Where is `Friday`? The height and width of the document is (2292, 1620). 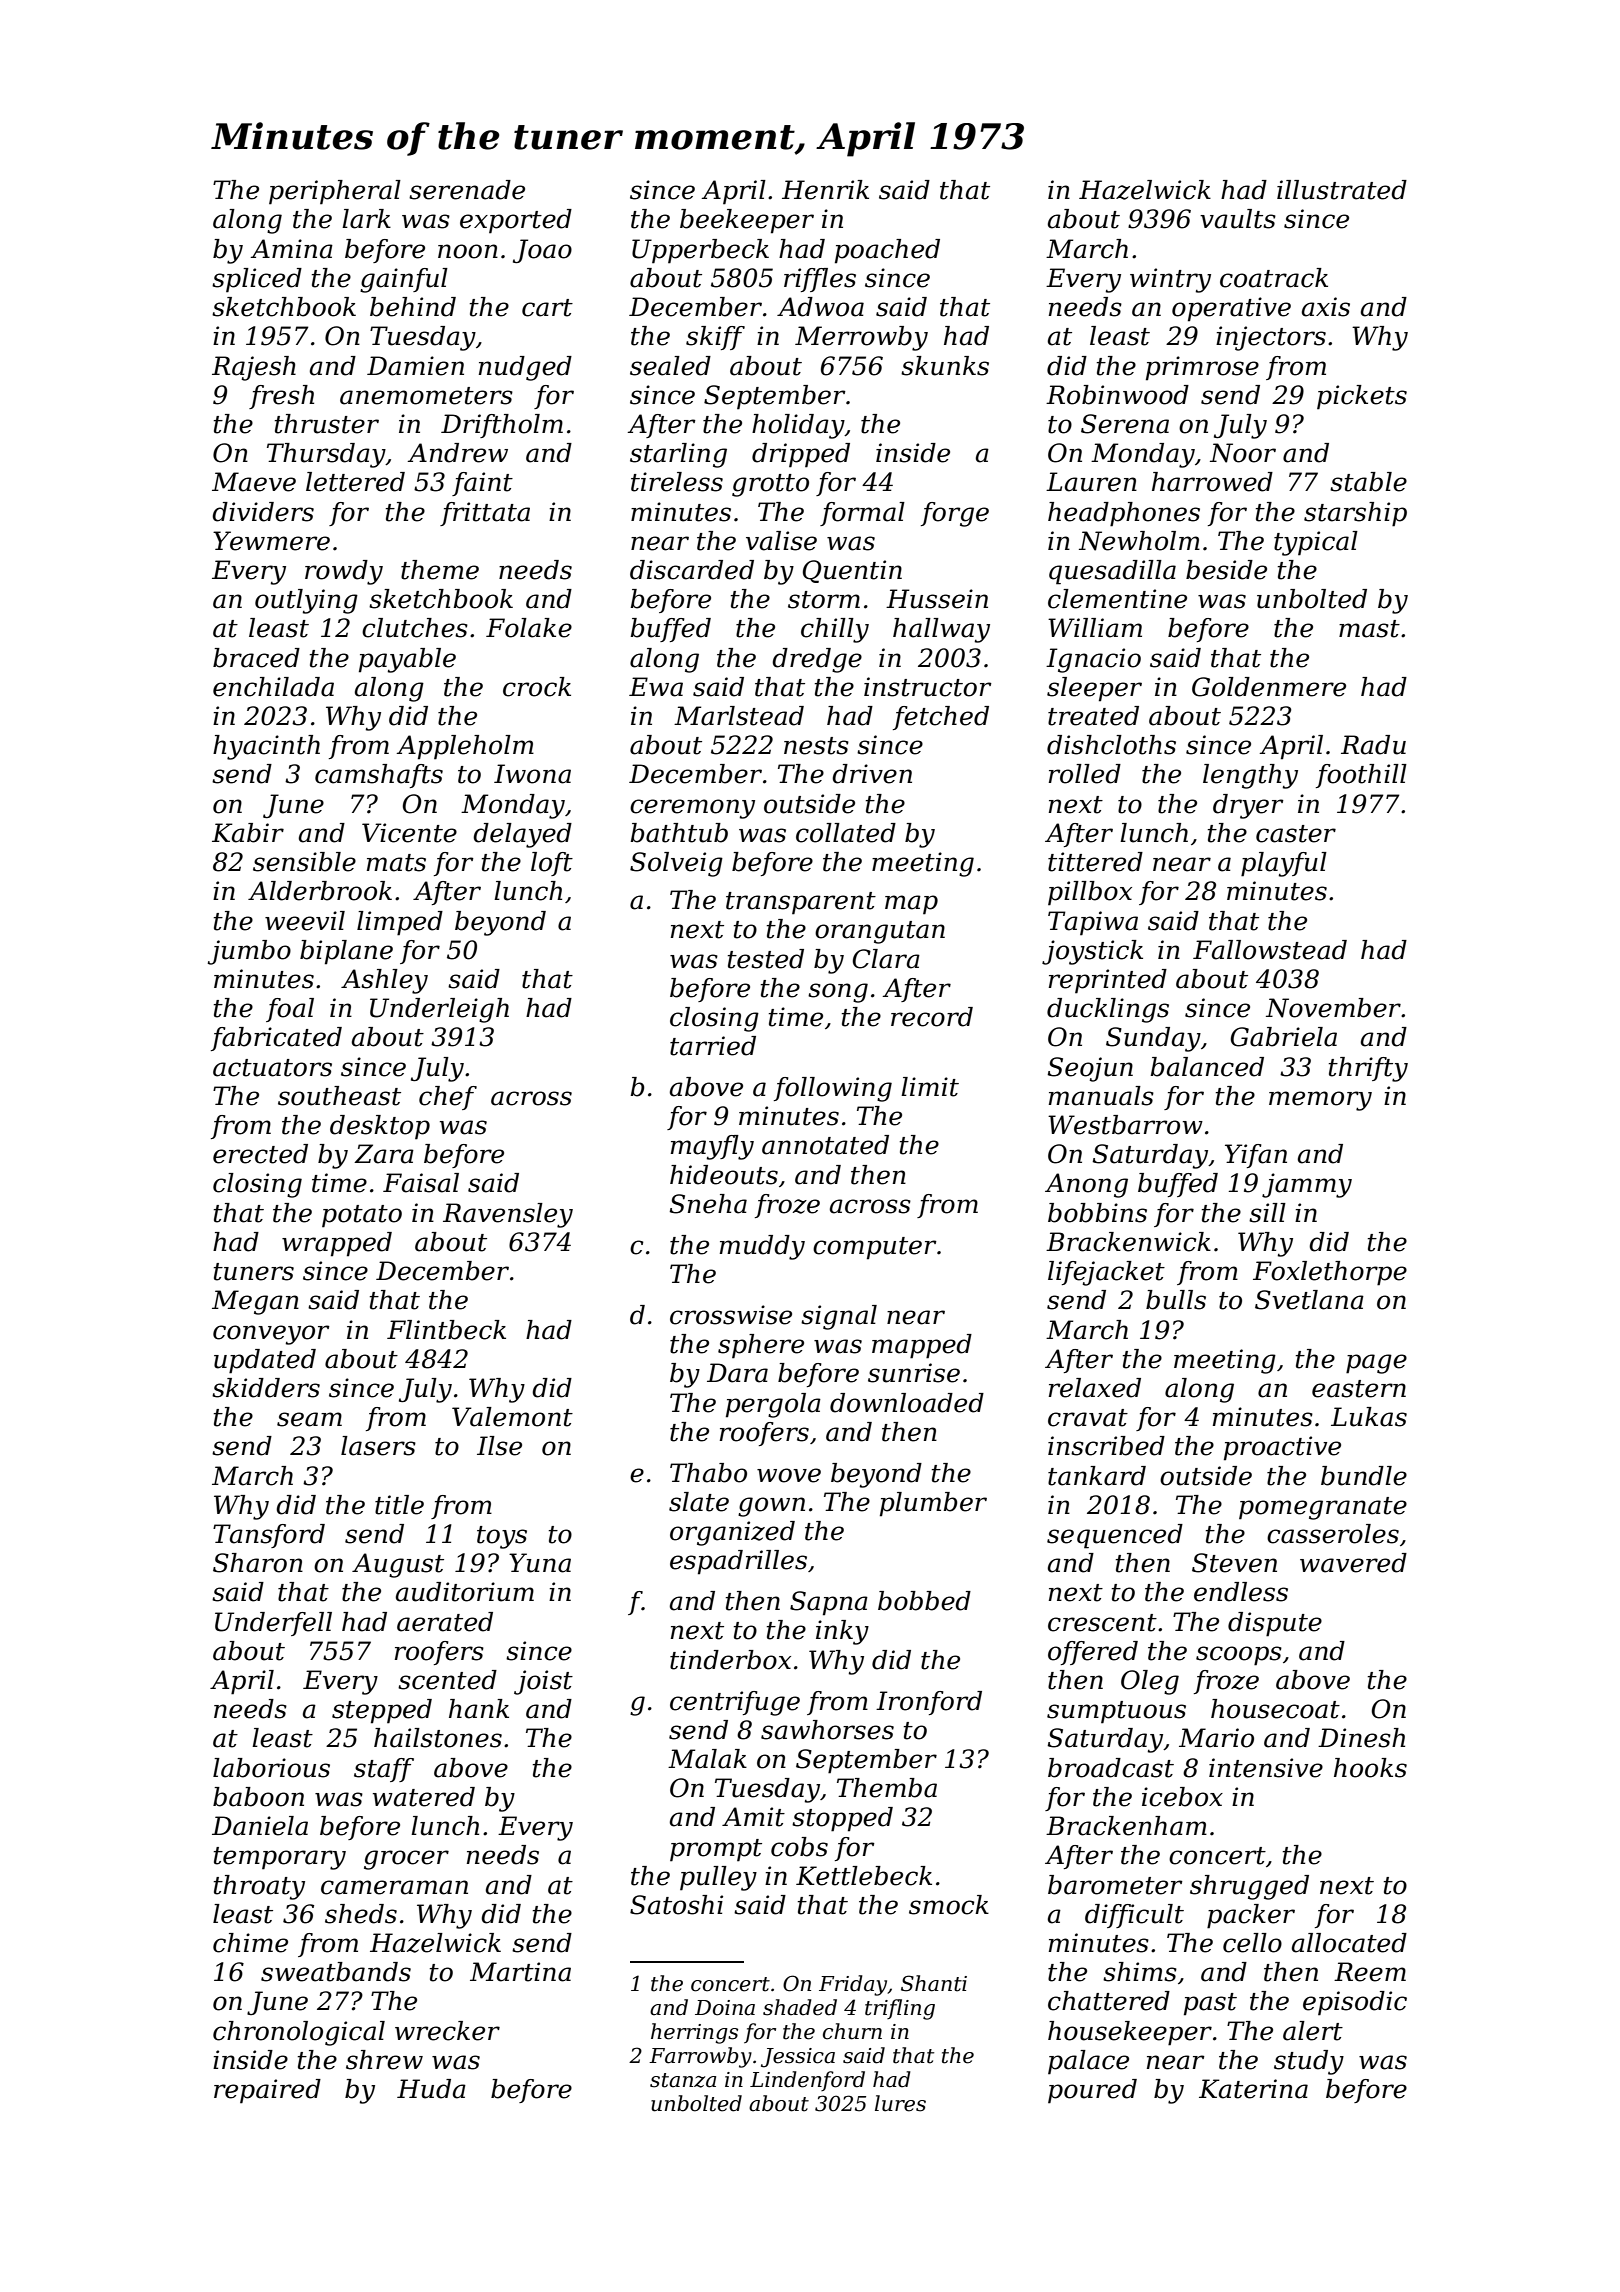
Friday is located at coordinates (853, 1985).
